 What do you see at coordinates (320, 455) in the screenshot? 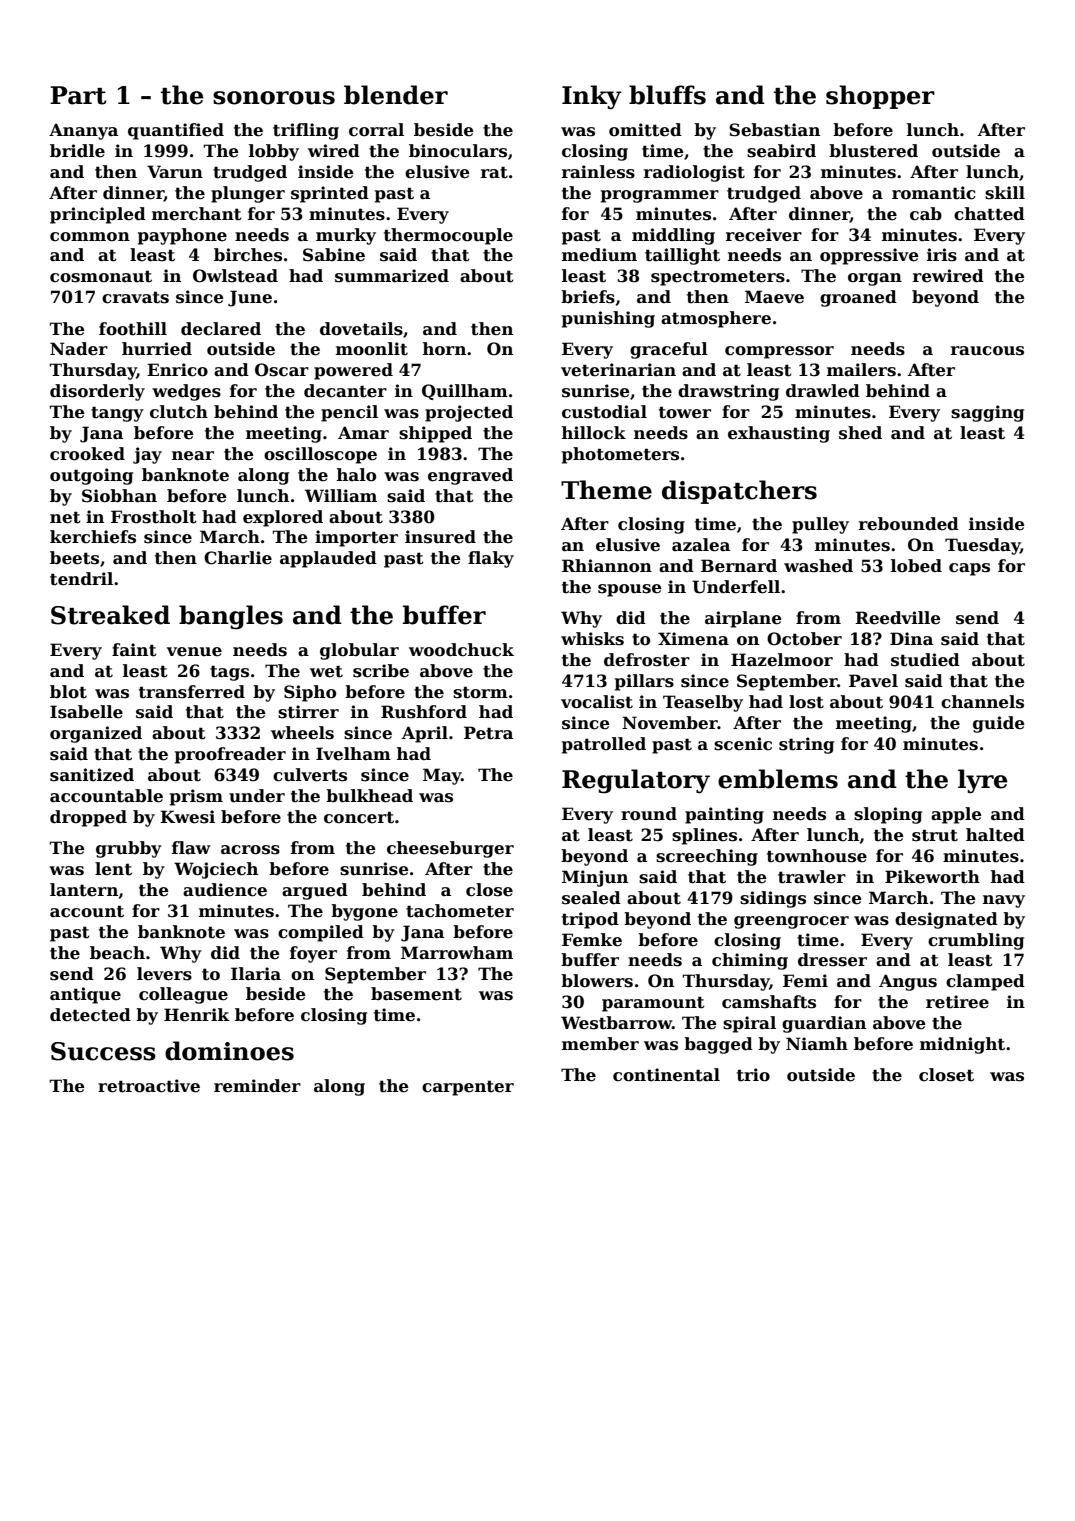
I see `oscilloscope` at bounding box center [320, 455].
